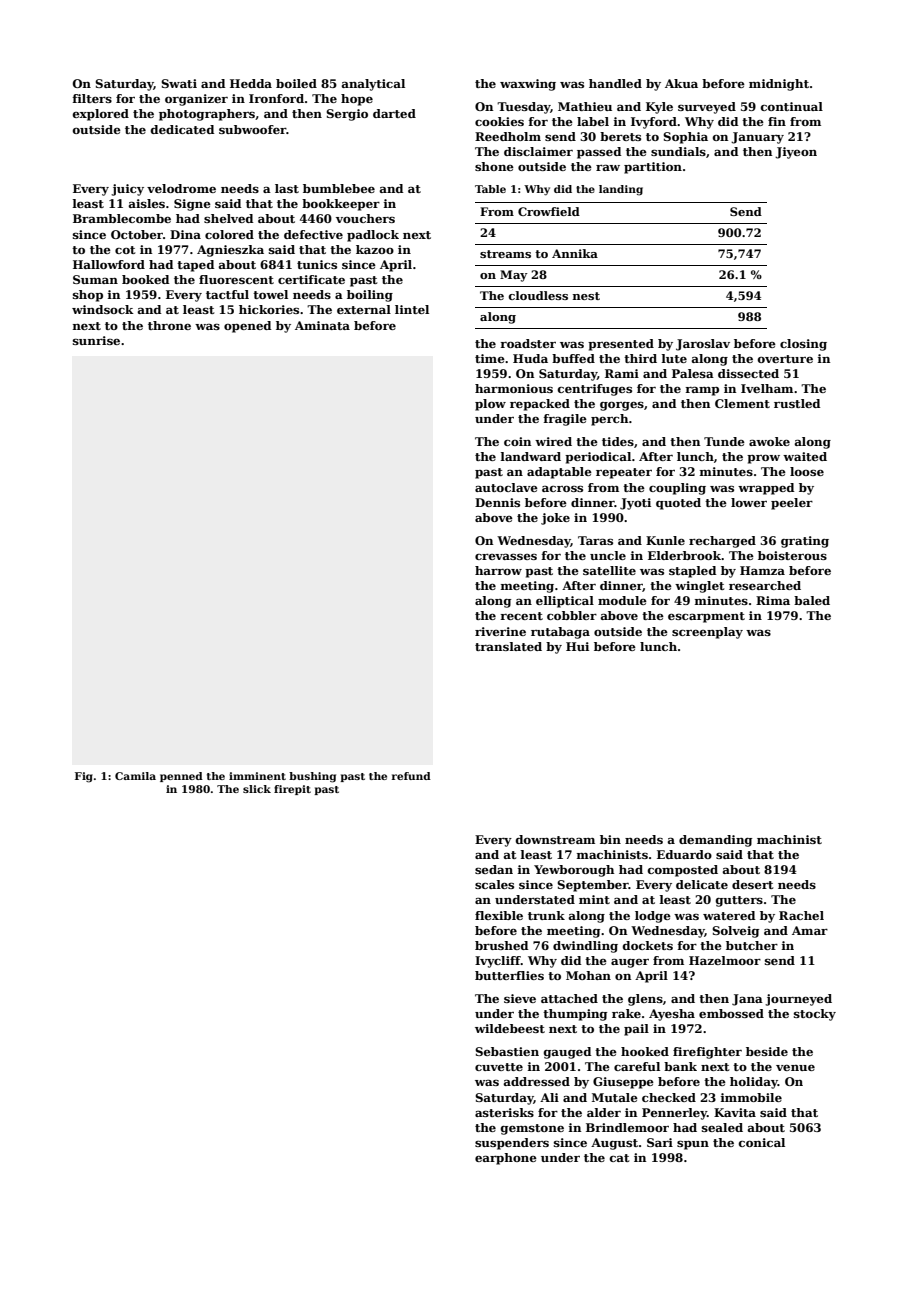 The width and height of the screenshot is (908, 1316). What do you see at coordinates (742, 403) in the screenshot?
I see `Clement` at bounding box center [742, 403].
